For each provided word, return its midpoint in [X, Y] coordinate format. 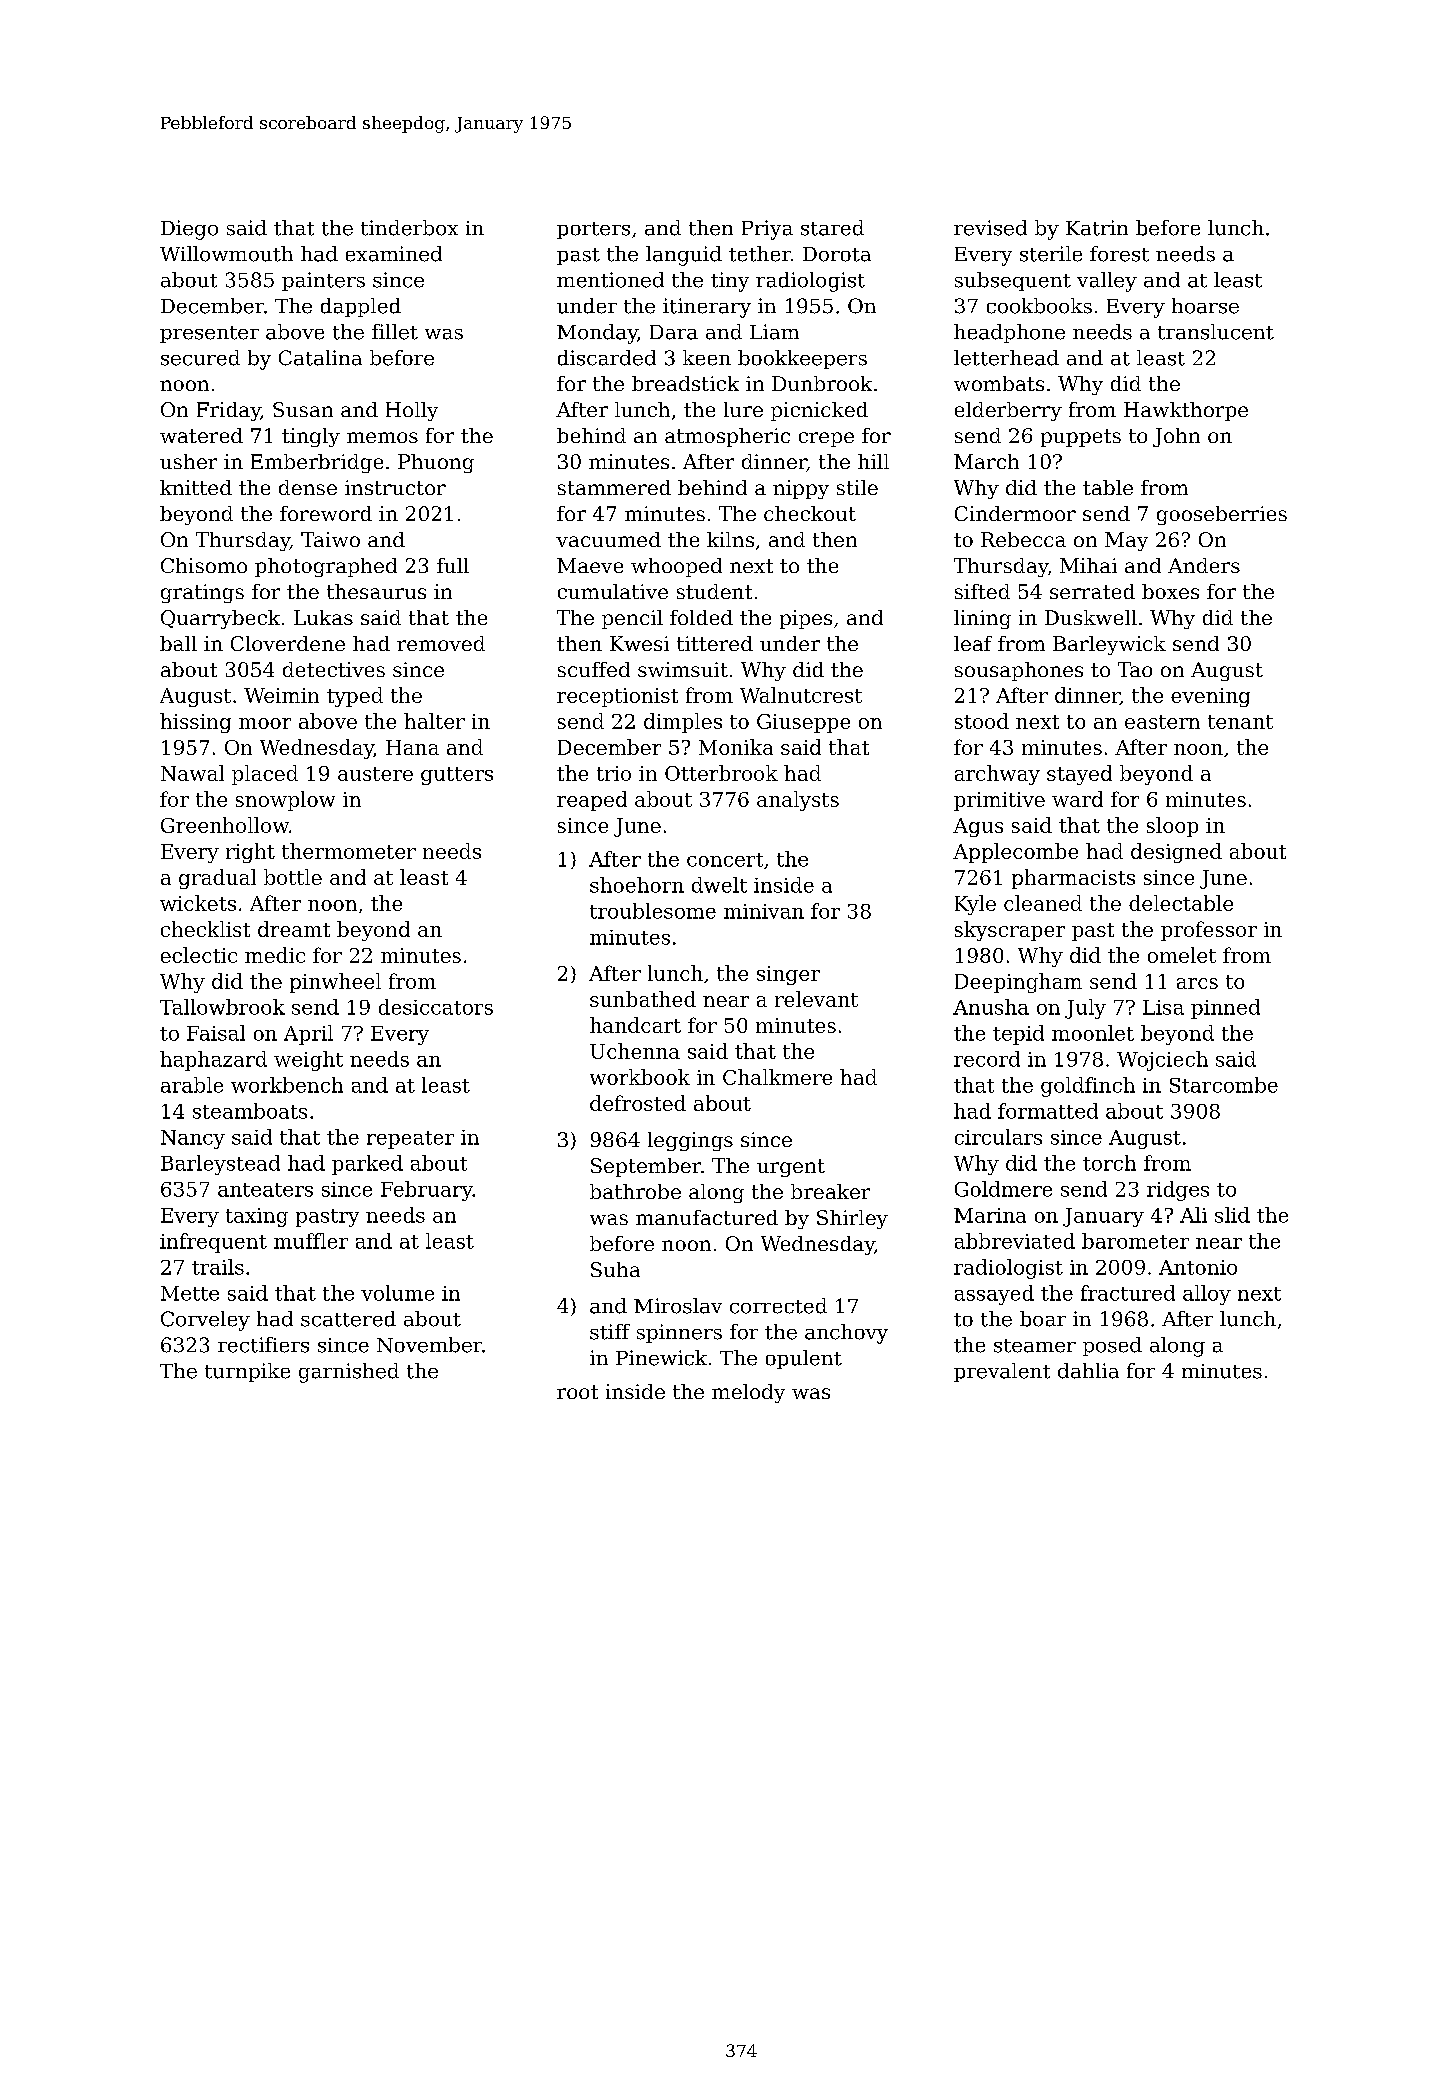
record [987, 1059]
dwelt [719, 885]
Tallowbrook [222, 1007]
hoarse [1205, 306]
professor [1209, 931]
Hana [412, 747]
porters [593, 230]
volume [397, 1293]
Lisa [1163, 1007]
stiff [610, 1332]
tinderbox [409, 228]
